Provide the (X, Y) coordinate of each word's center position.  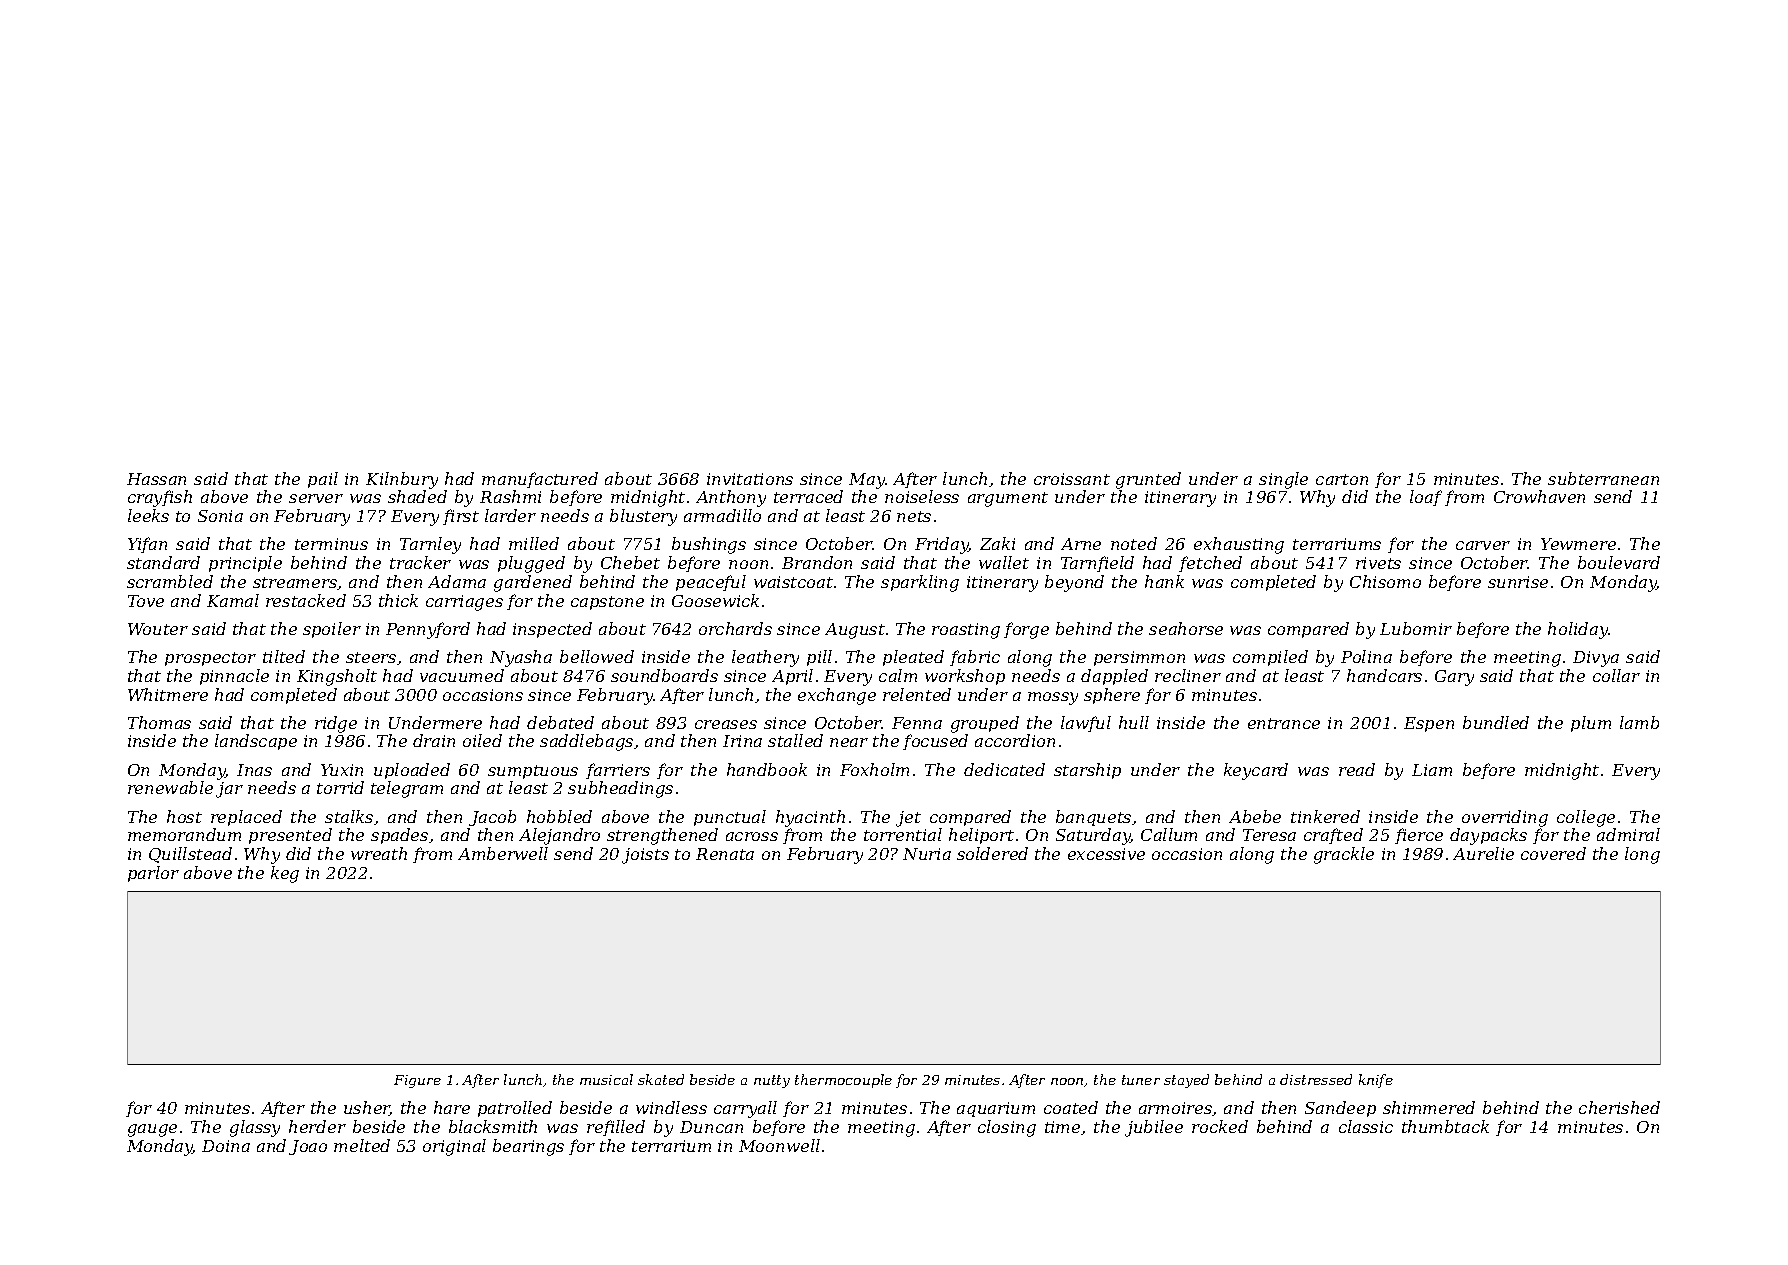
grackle (1344, 855)
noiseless (922, 496)
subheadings (620, 789)
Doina (226, 1146)
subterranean (1603, 478)
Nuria (927, 854)
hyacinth (810, 818)
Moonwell (779, 1145)
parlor (153, 874)
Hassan (156, 479)
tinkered (1325, 816)
